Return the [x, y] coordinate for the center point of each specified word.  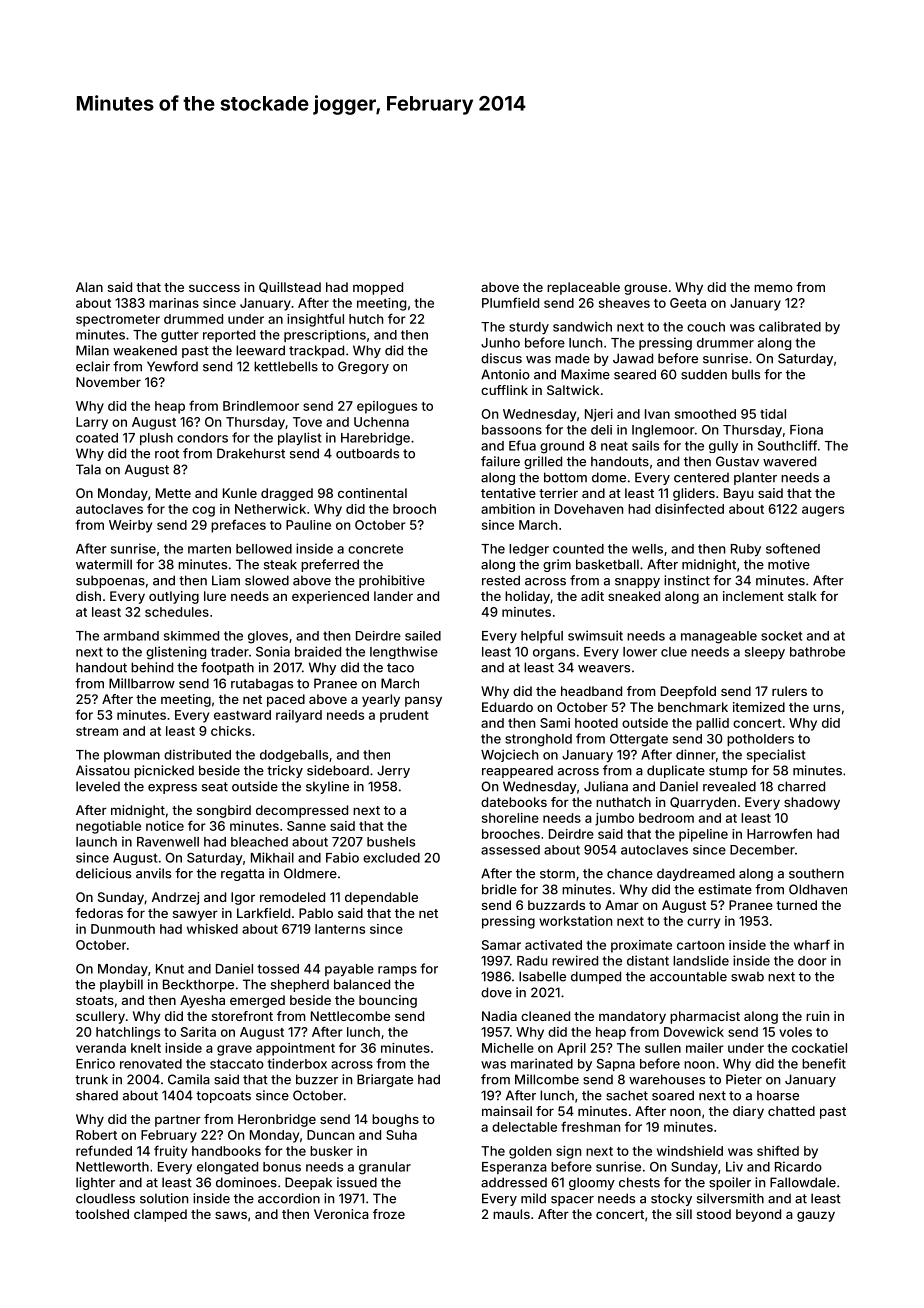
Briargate [385, 1080]
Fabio [342, 857]
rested [501, 580]
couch [706, 327]
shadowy [812, 803]
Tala [88, 469]
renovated [151, 1064]
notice [165, 826]
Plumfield [510, 302]
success [214, 288]
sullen [663, 1048]
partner [178, 1121]
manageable [719, 637]
